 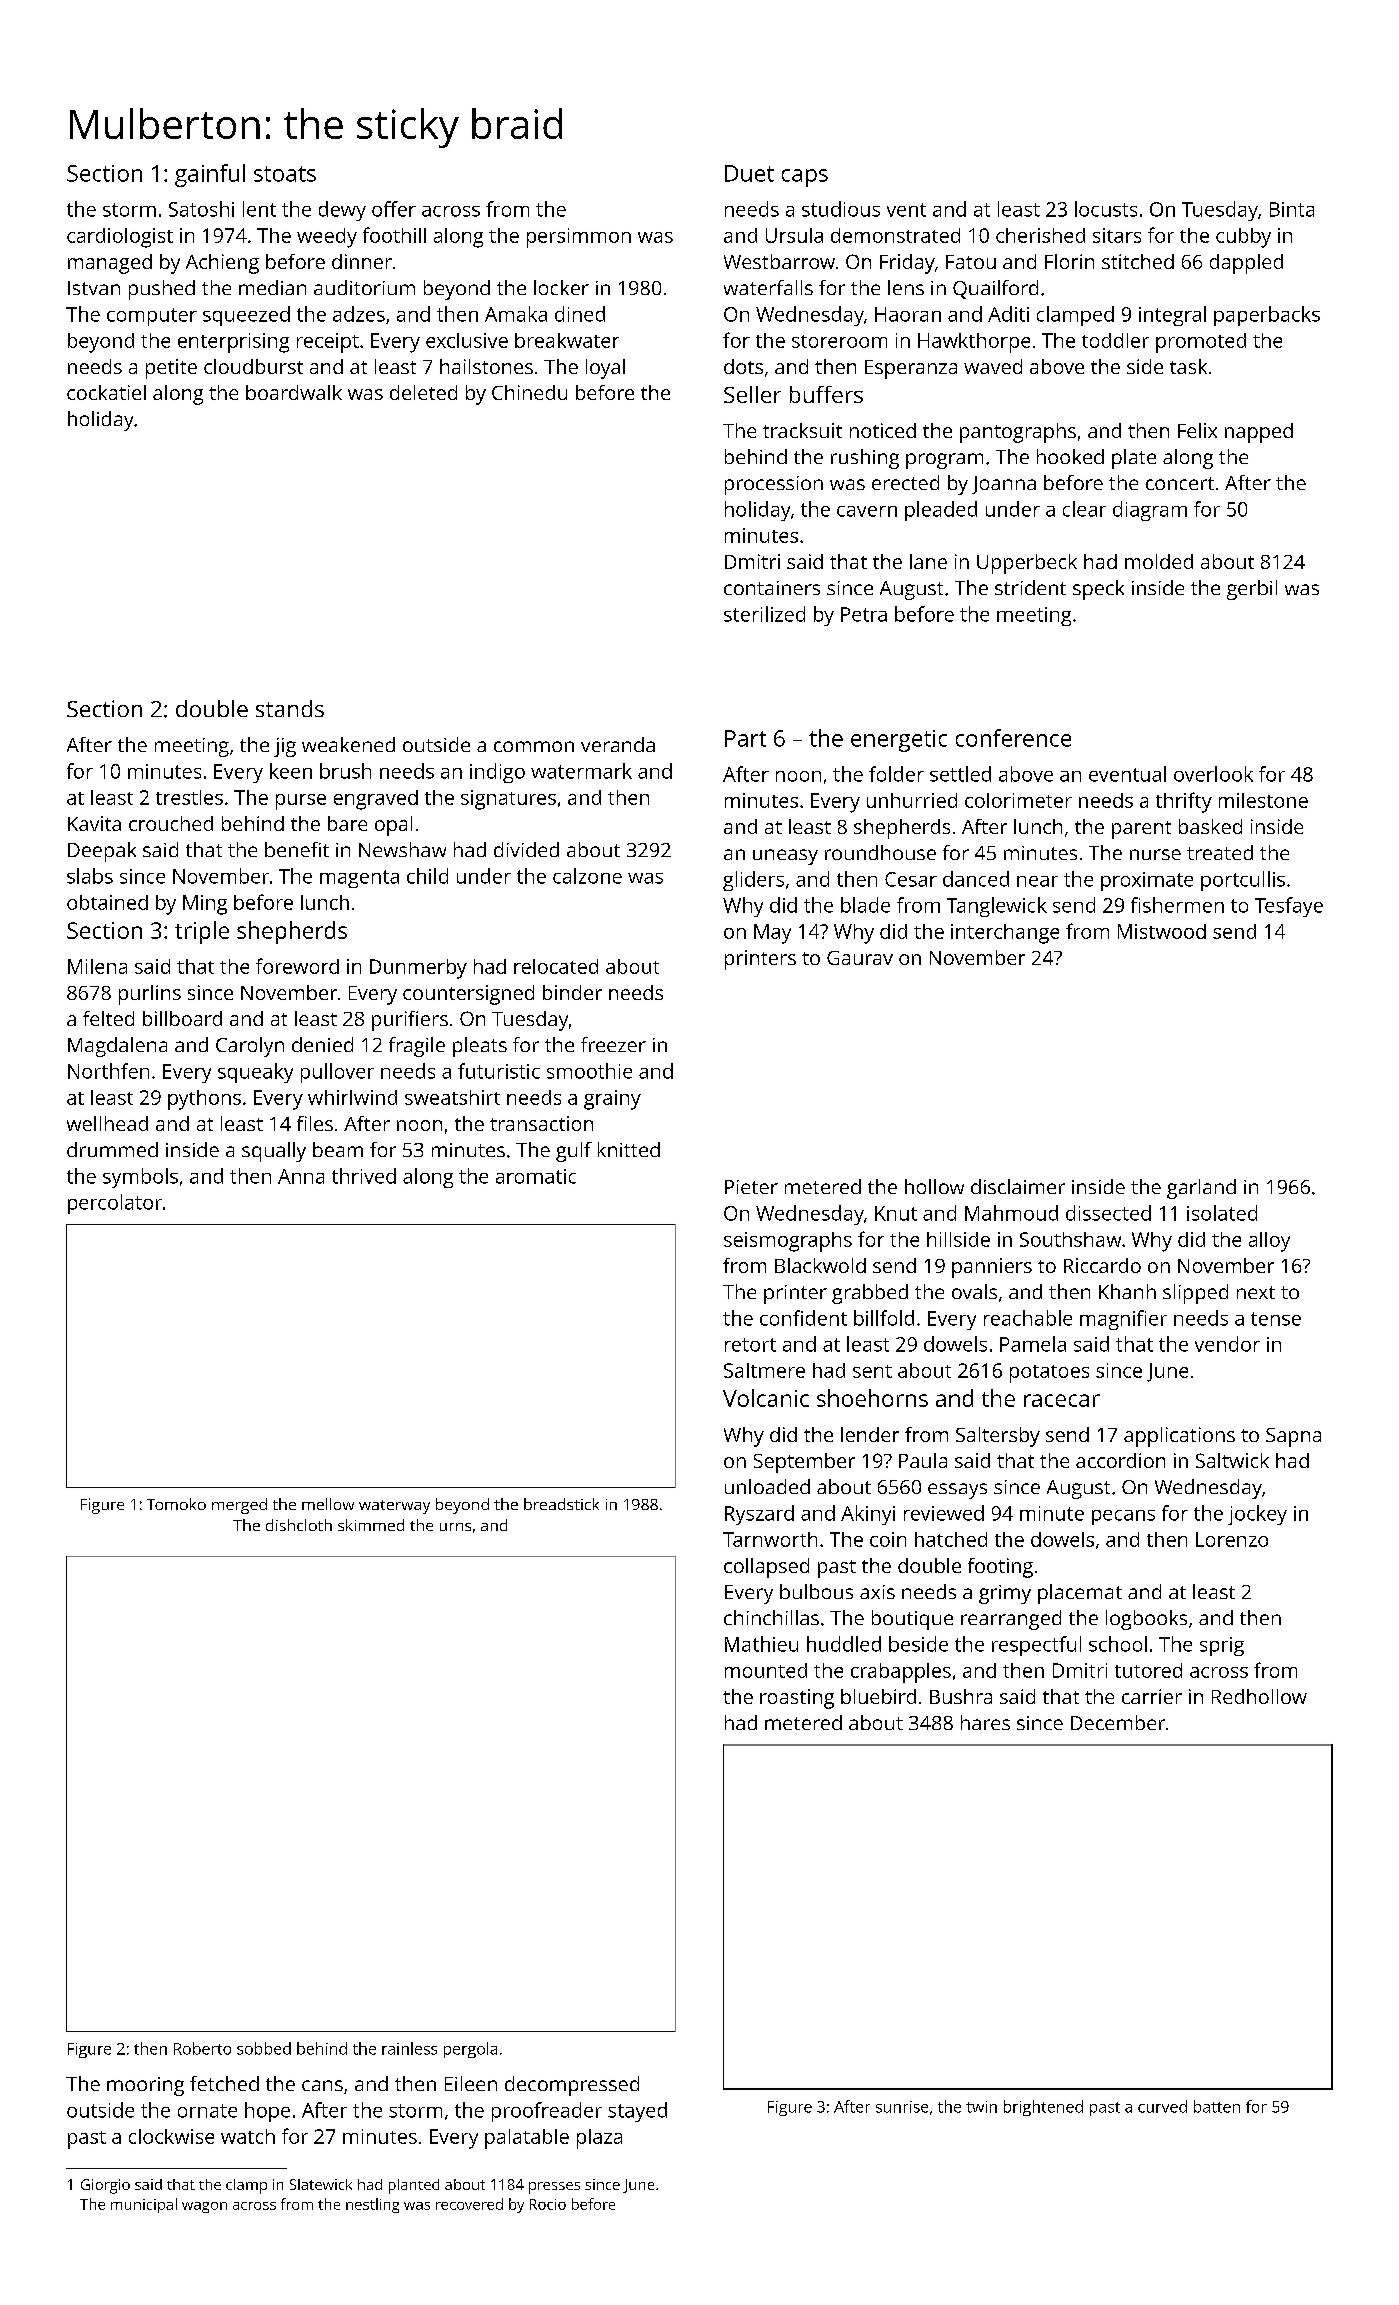 I want to click on caps, so click(x=805, y=178).
